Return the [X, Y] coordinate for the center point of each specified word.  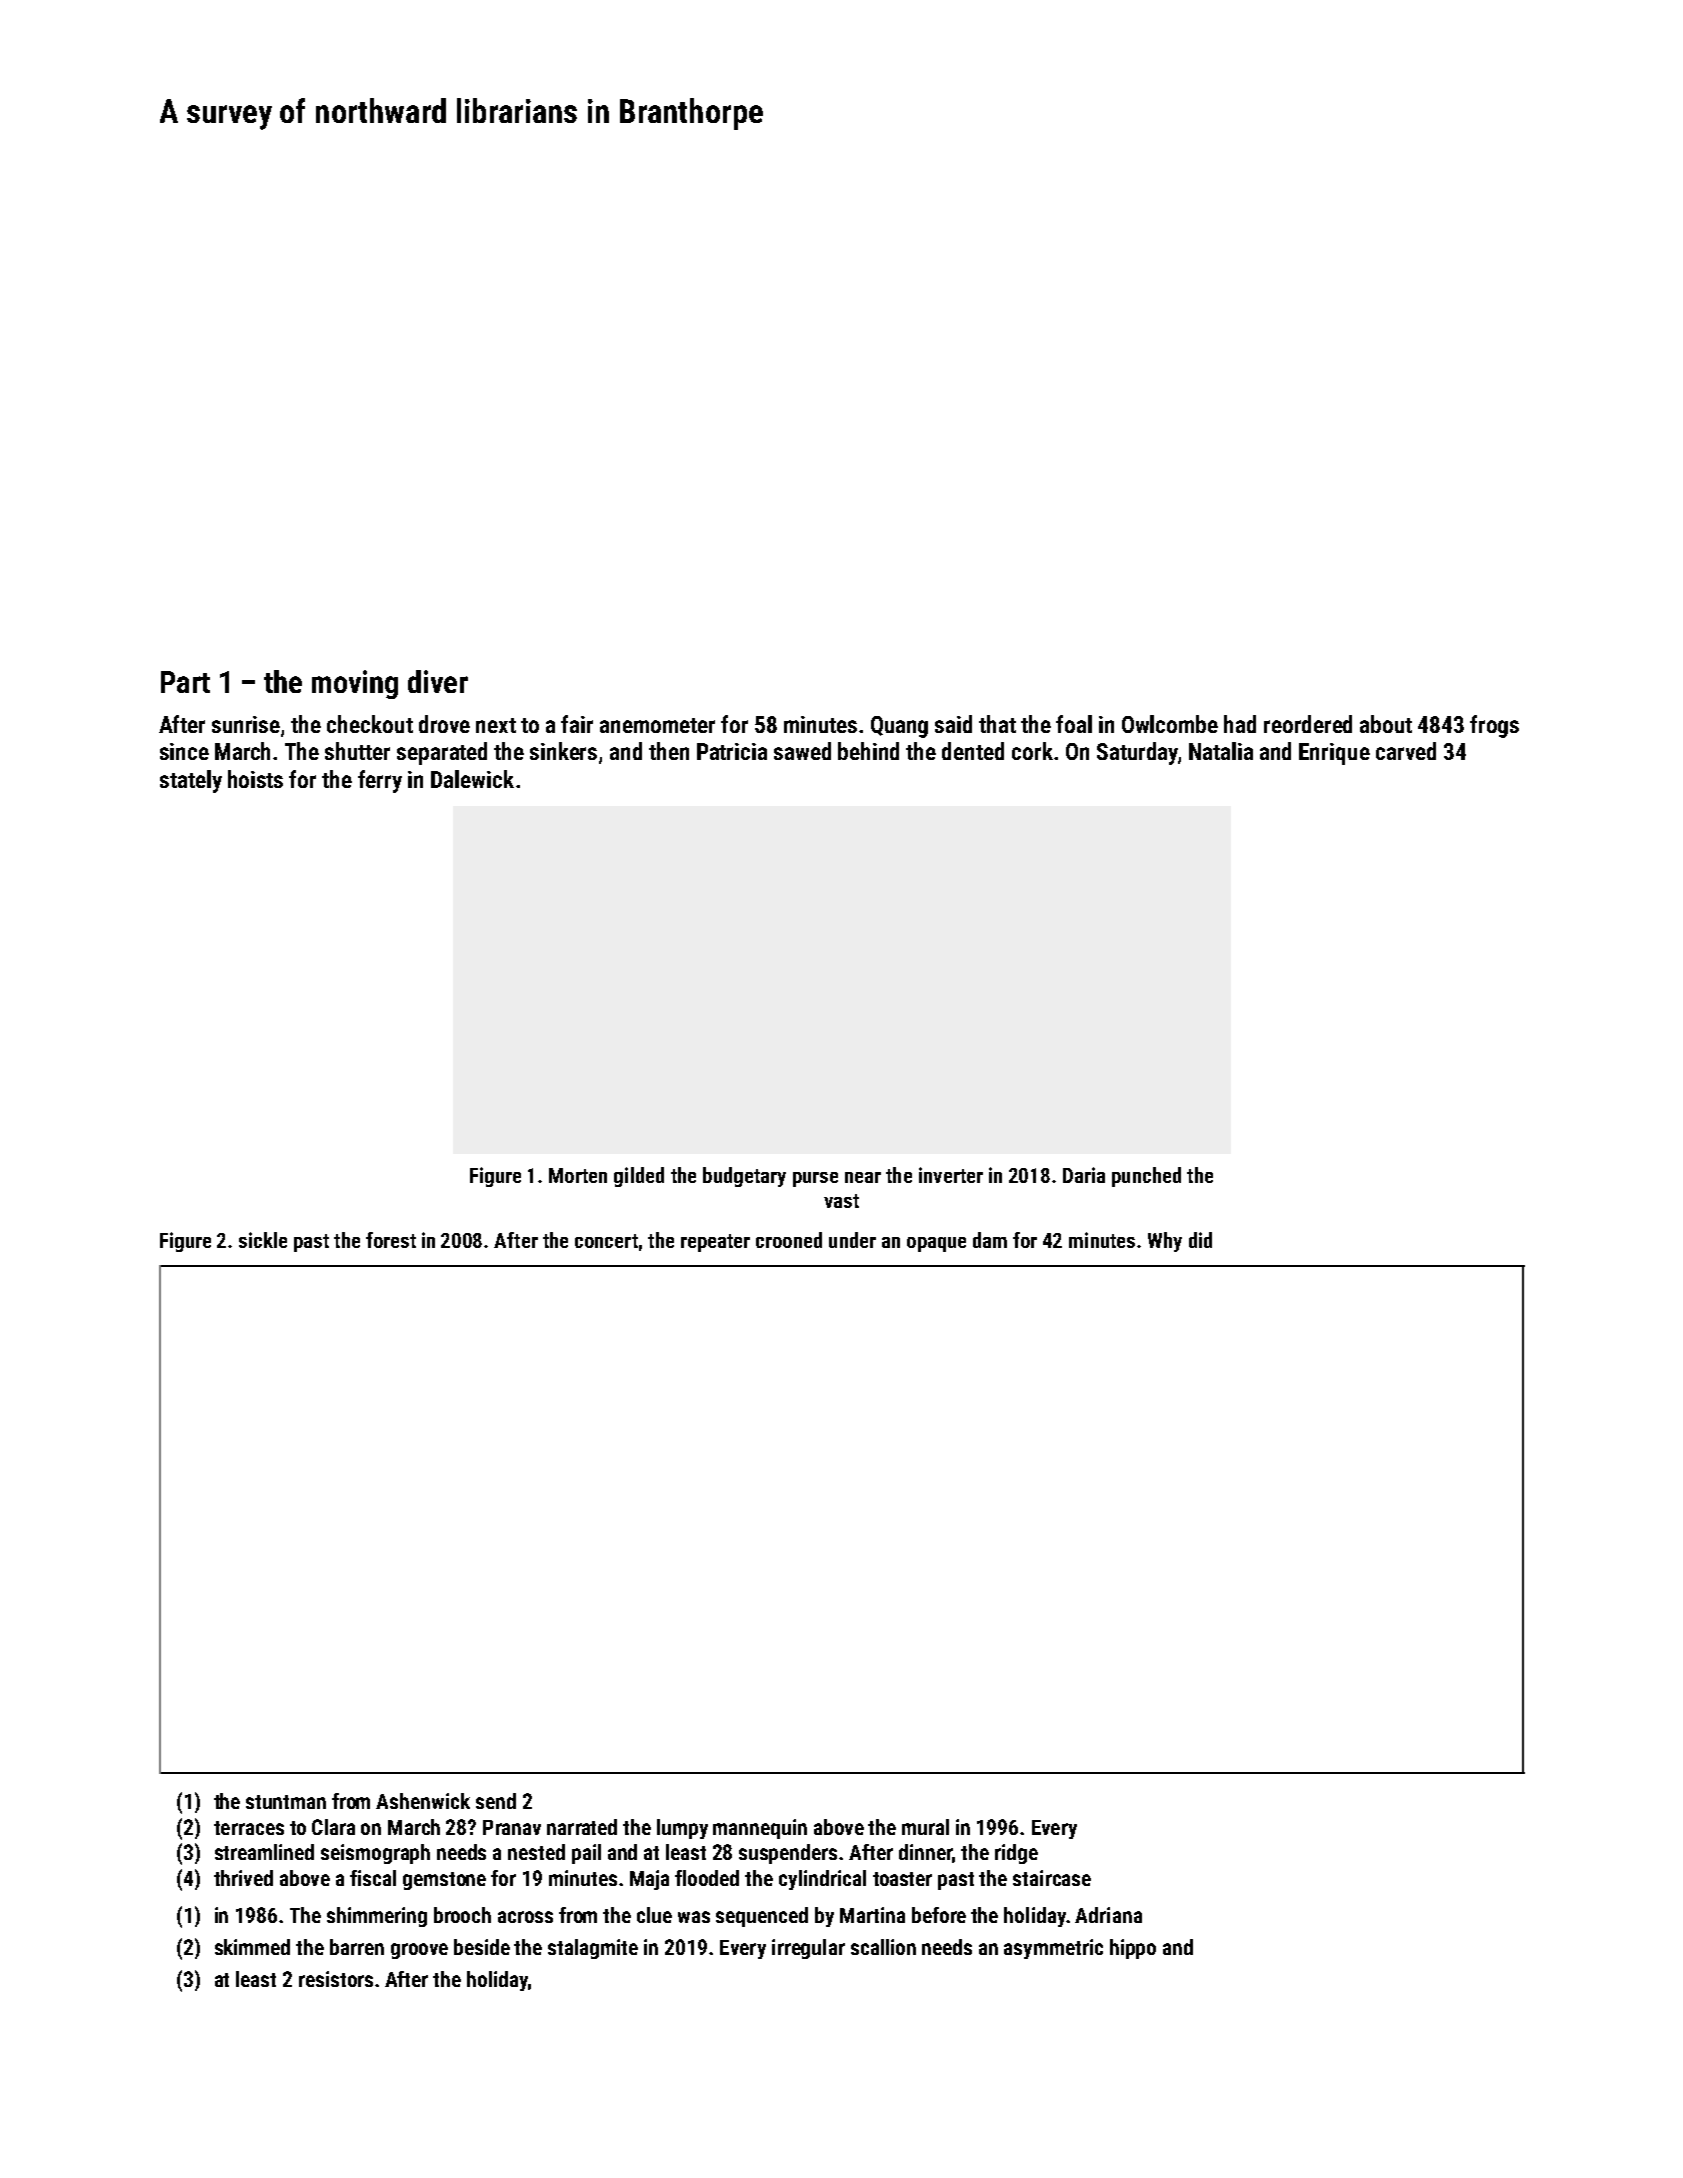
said [953, 724]
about [1386, 724]
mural [925, 1827]
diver [438, 681]
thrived [243, 1878]
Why [1165, 1242]
